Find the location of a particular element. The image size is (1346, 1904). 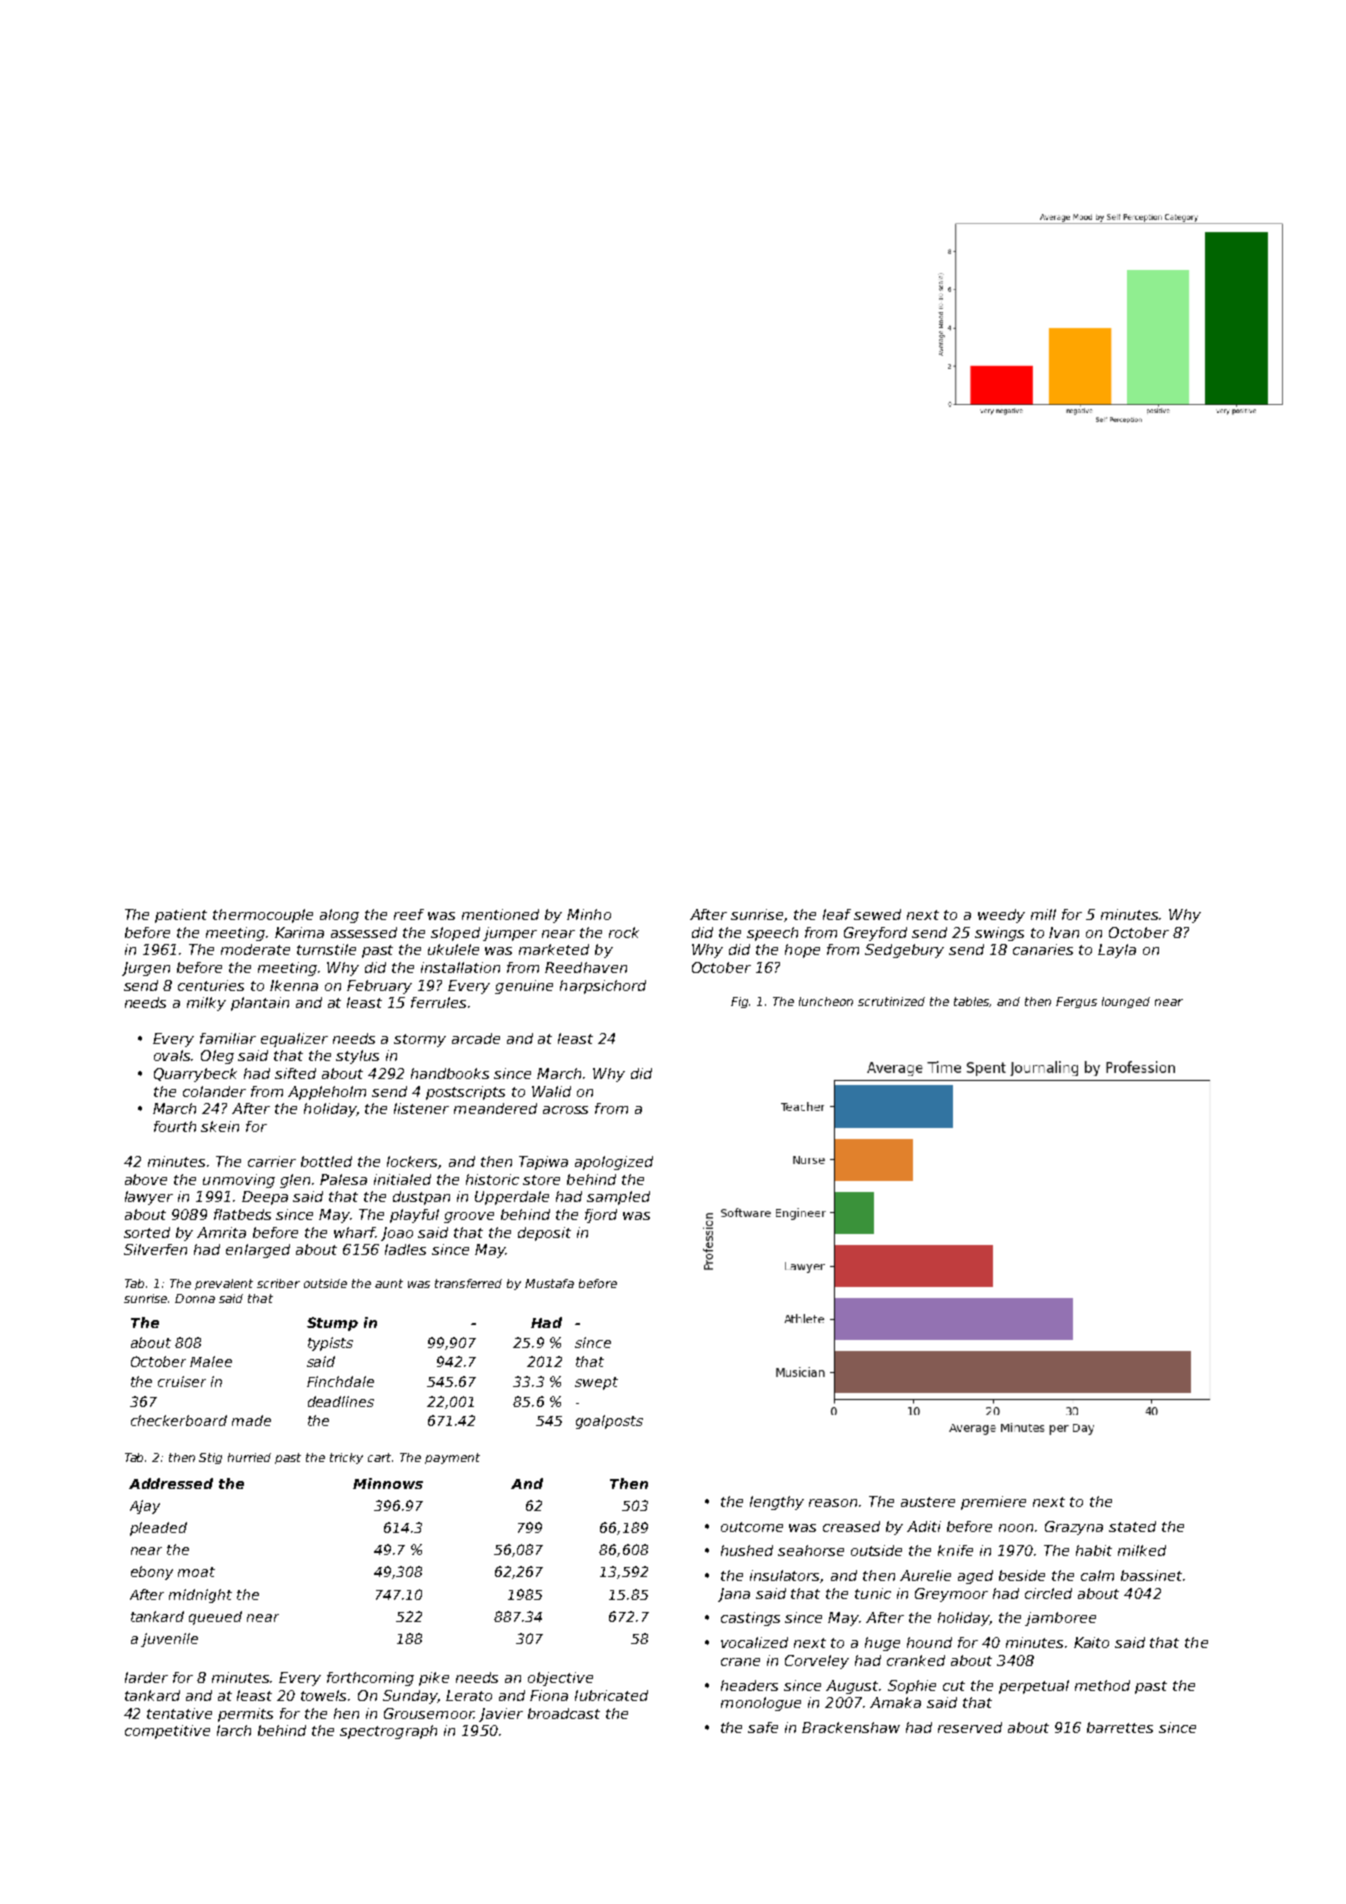

Oleg is located at coordinates (217, 1057).
